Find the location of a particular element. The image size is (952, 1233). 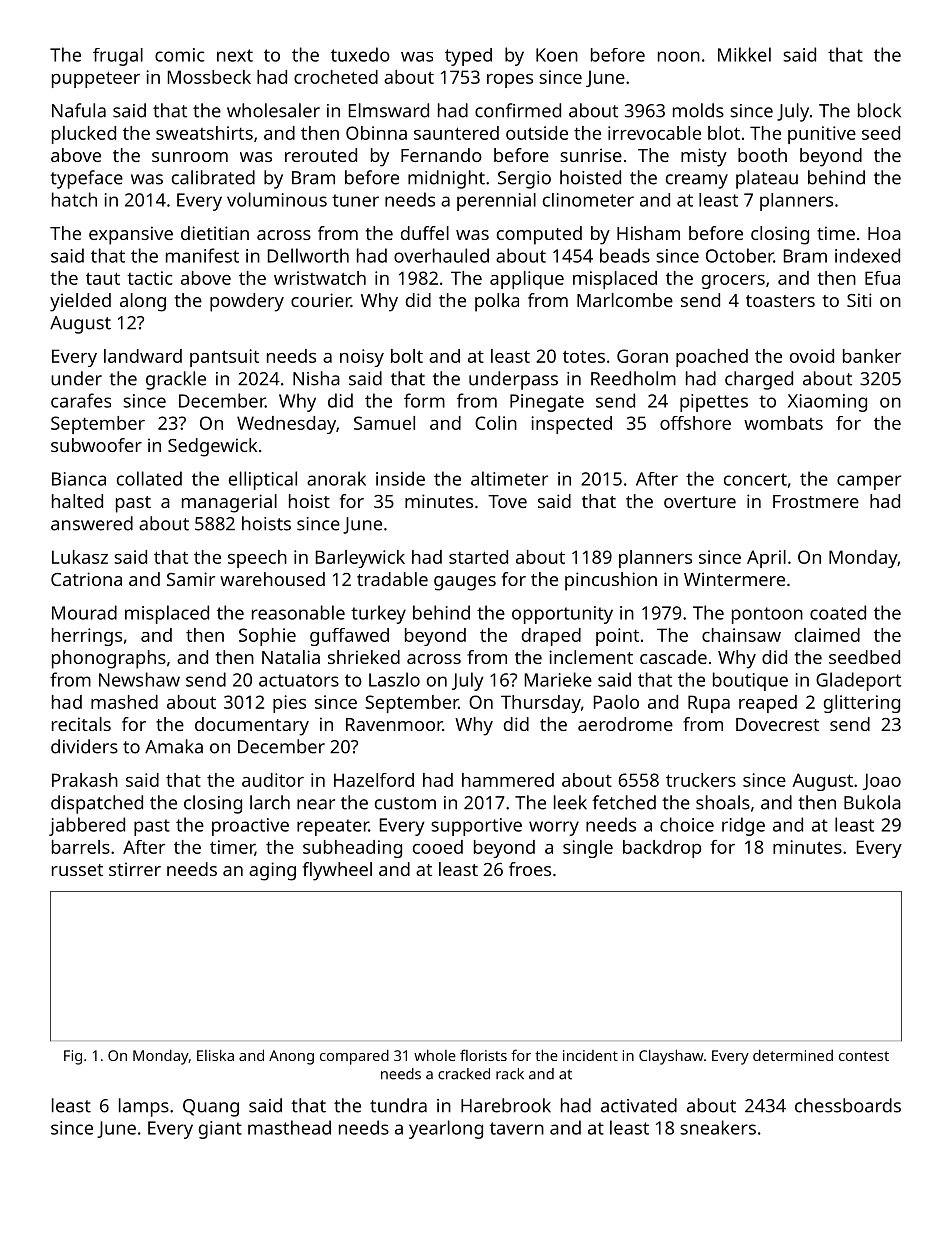

polka is located at coordinates (497, 302).
